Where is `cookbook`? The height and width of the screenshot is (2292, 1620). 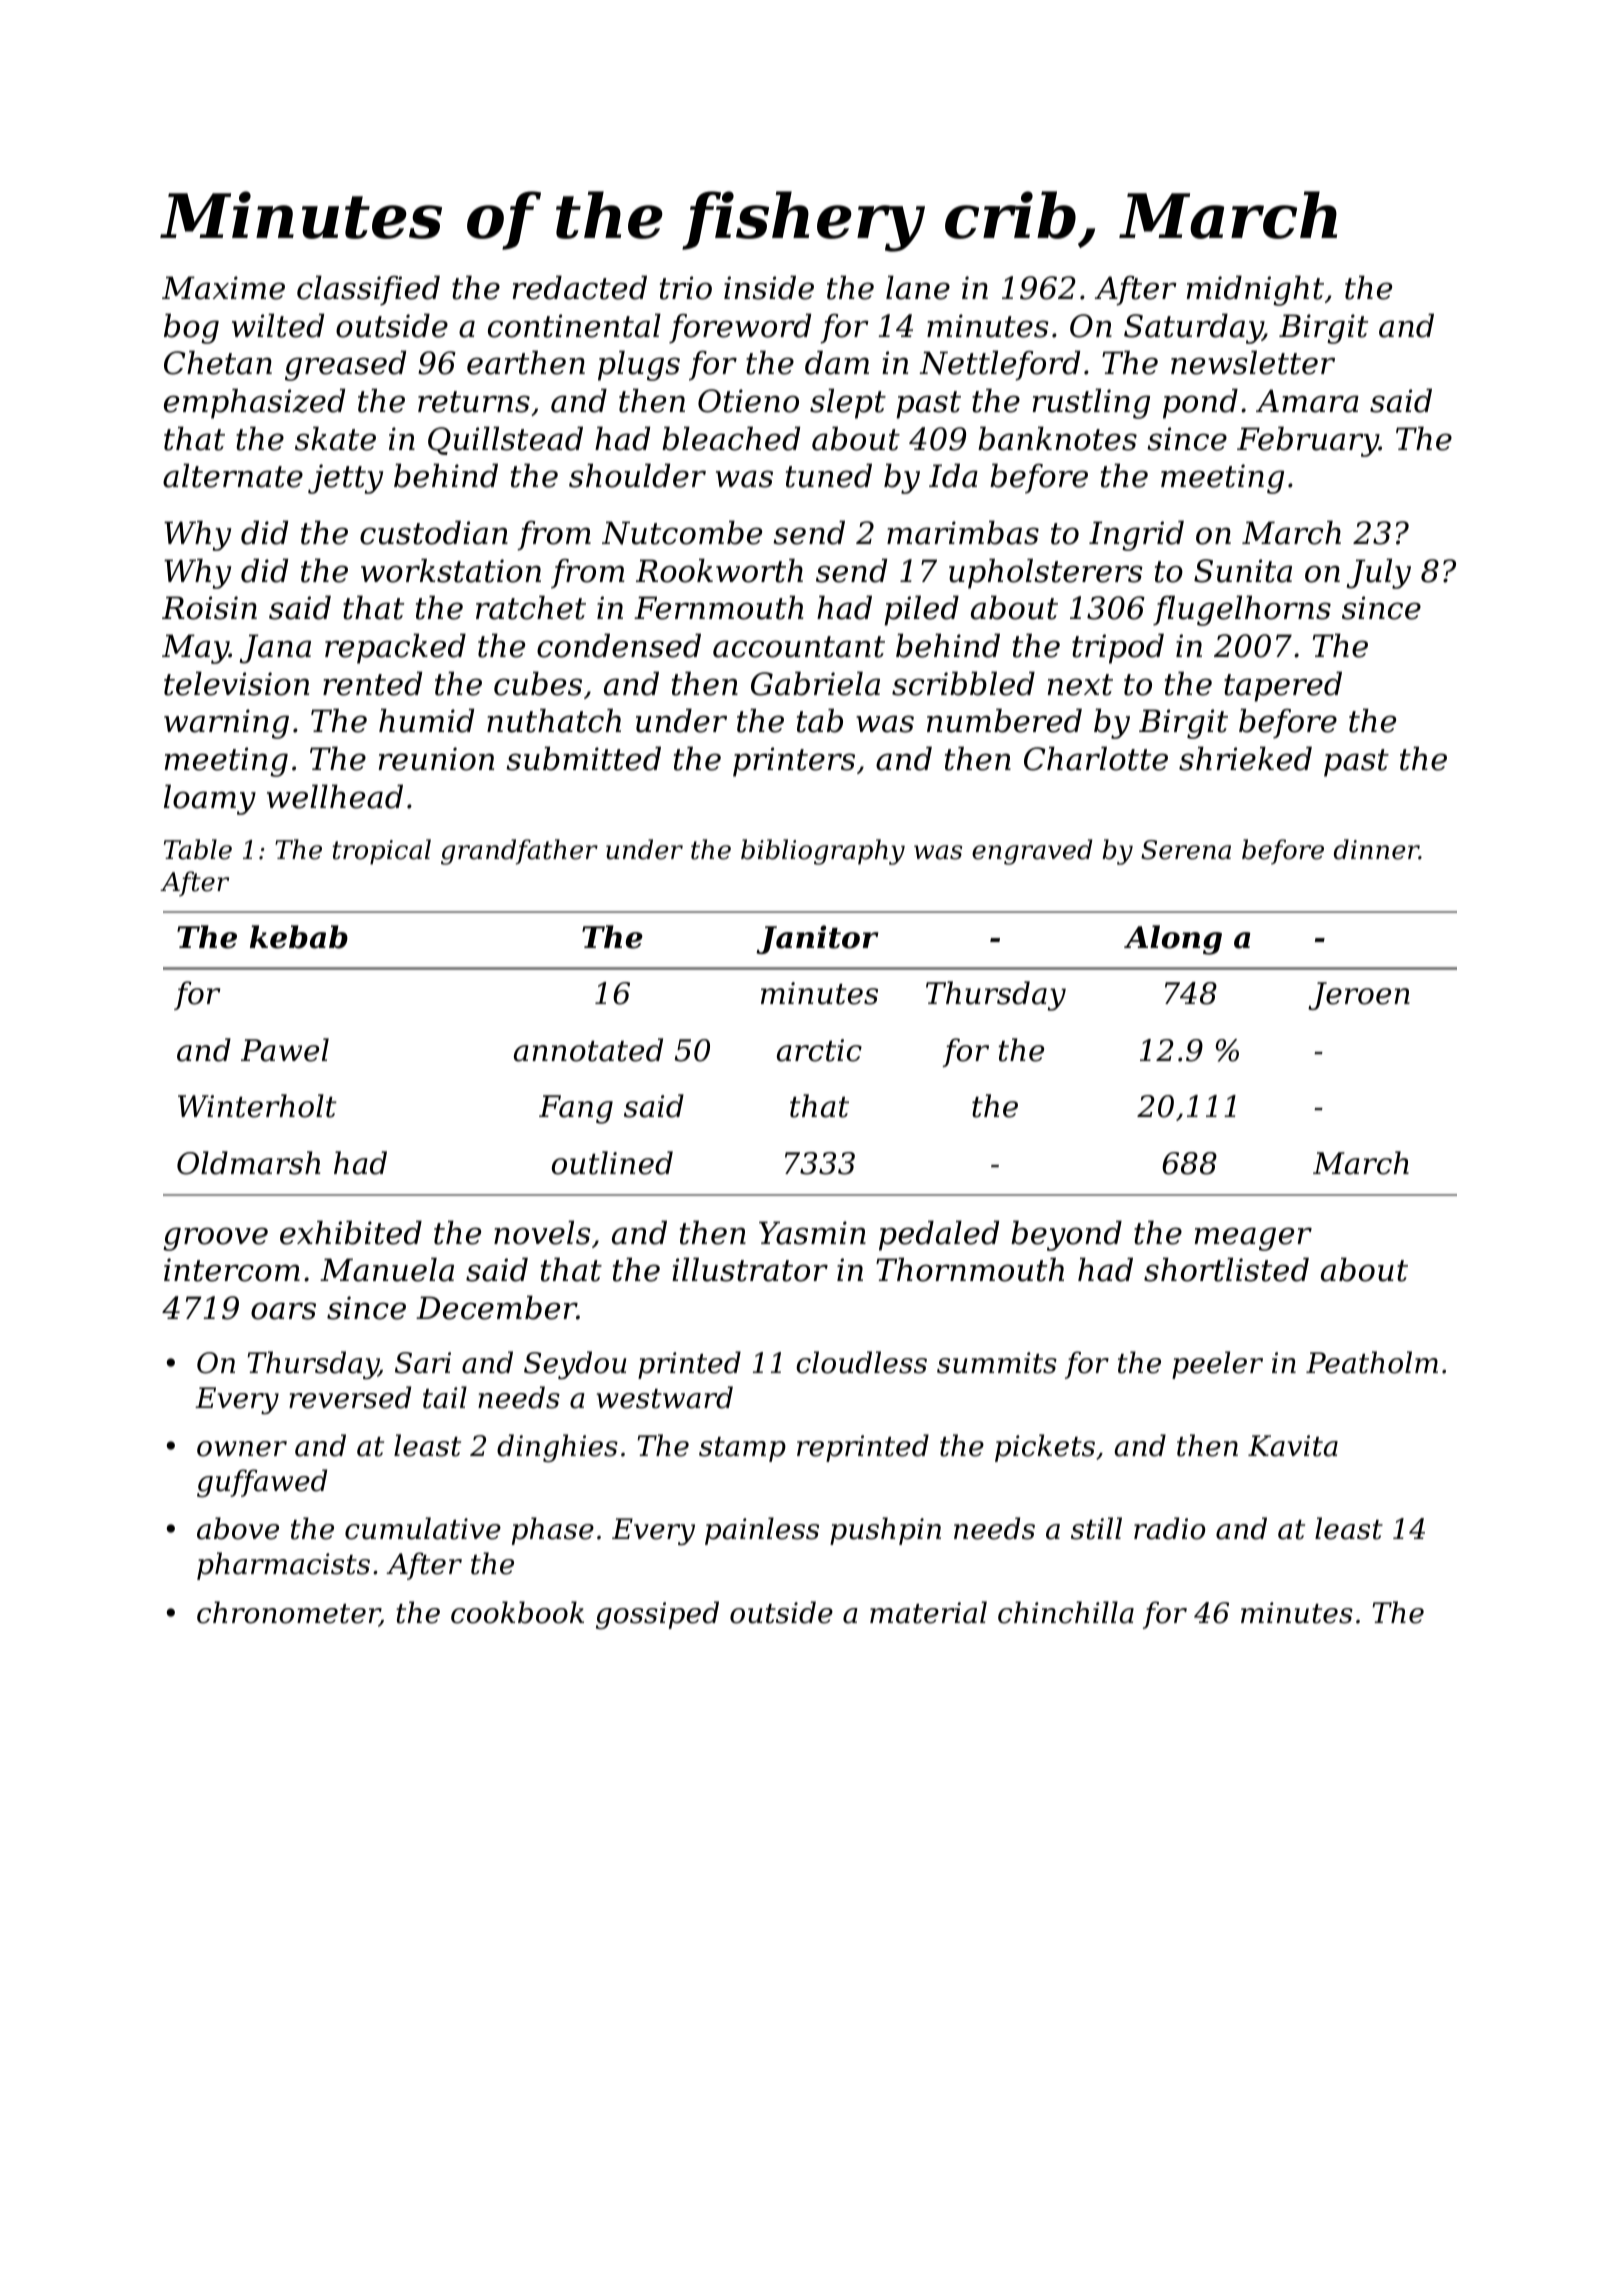
cookbook is located at coordinates (517, 1612).
